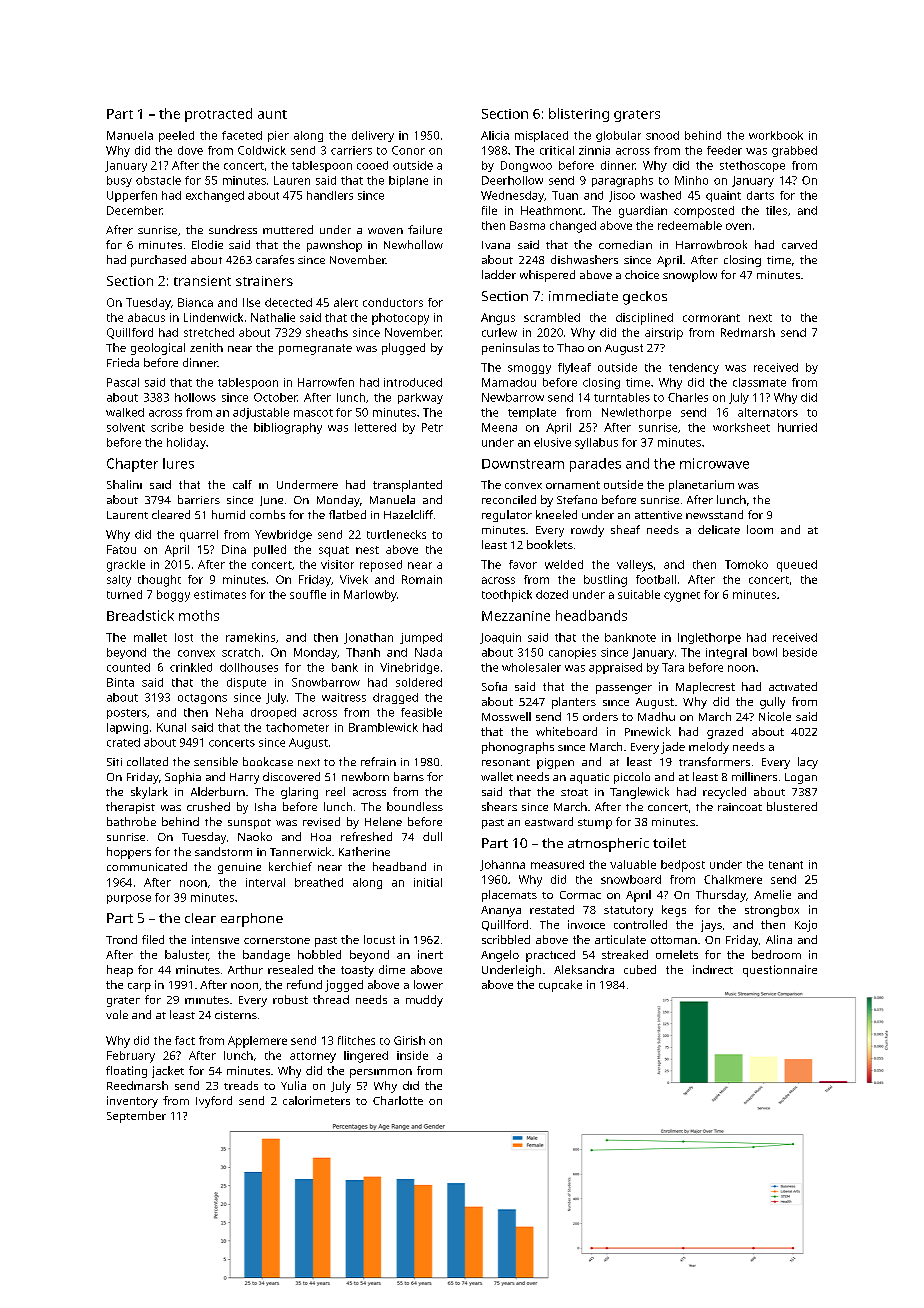  I want to click on pawnshop, so click(334, 246).
